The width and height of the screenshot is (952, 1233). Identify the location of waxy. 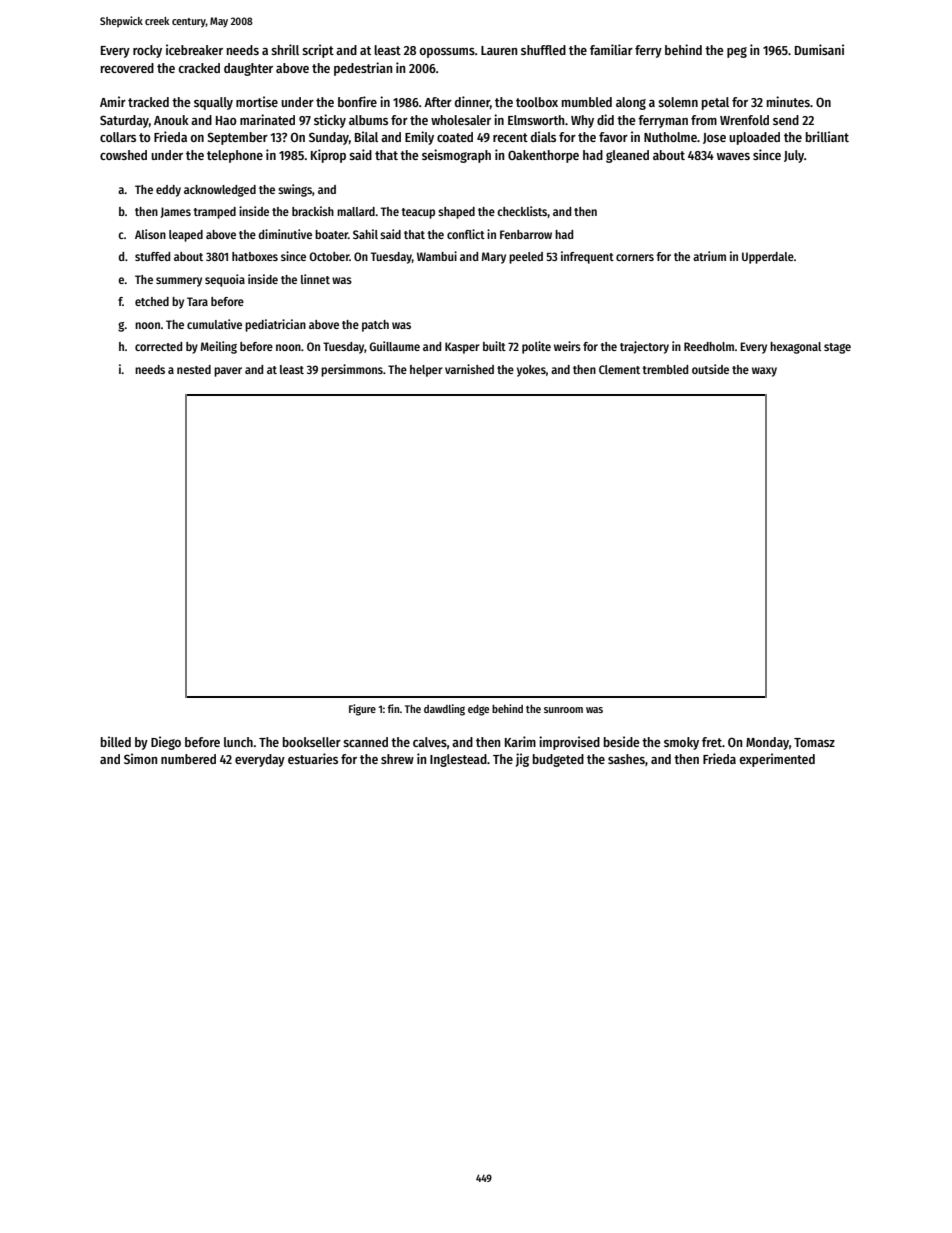
(764, 372).
